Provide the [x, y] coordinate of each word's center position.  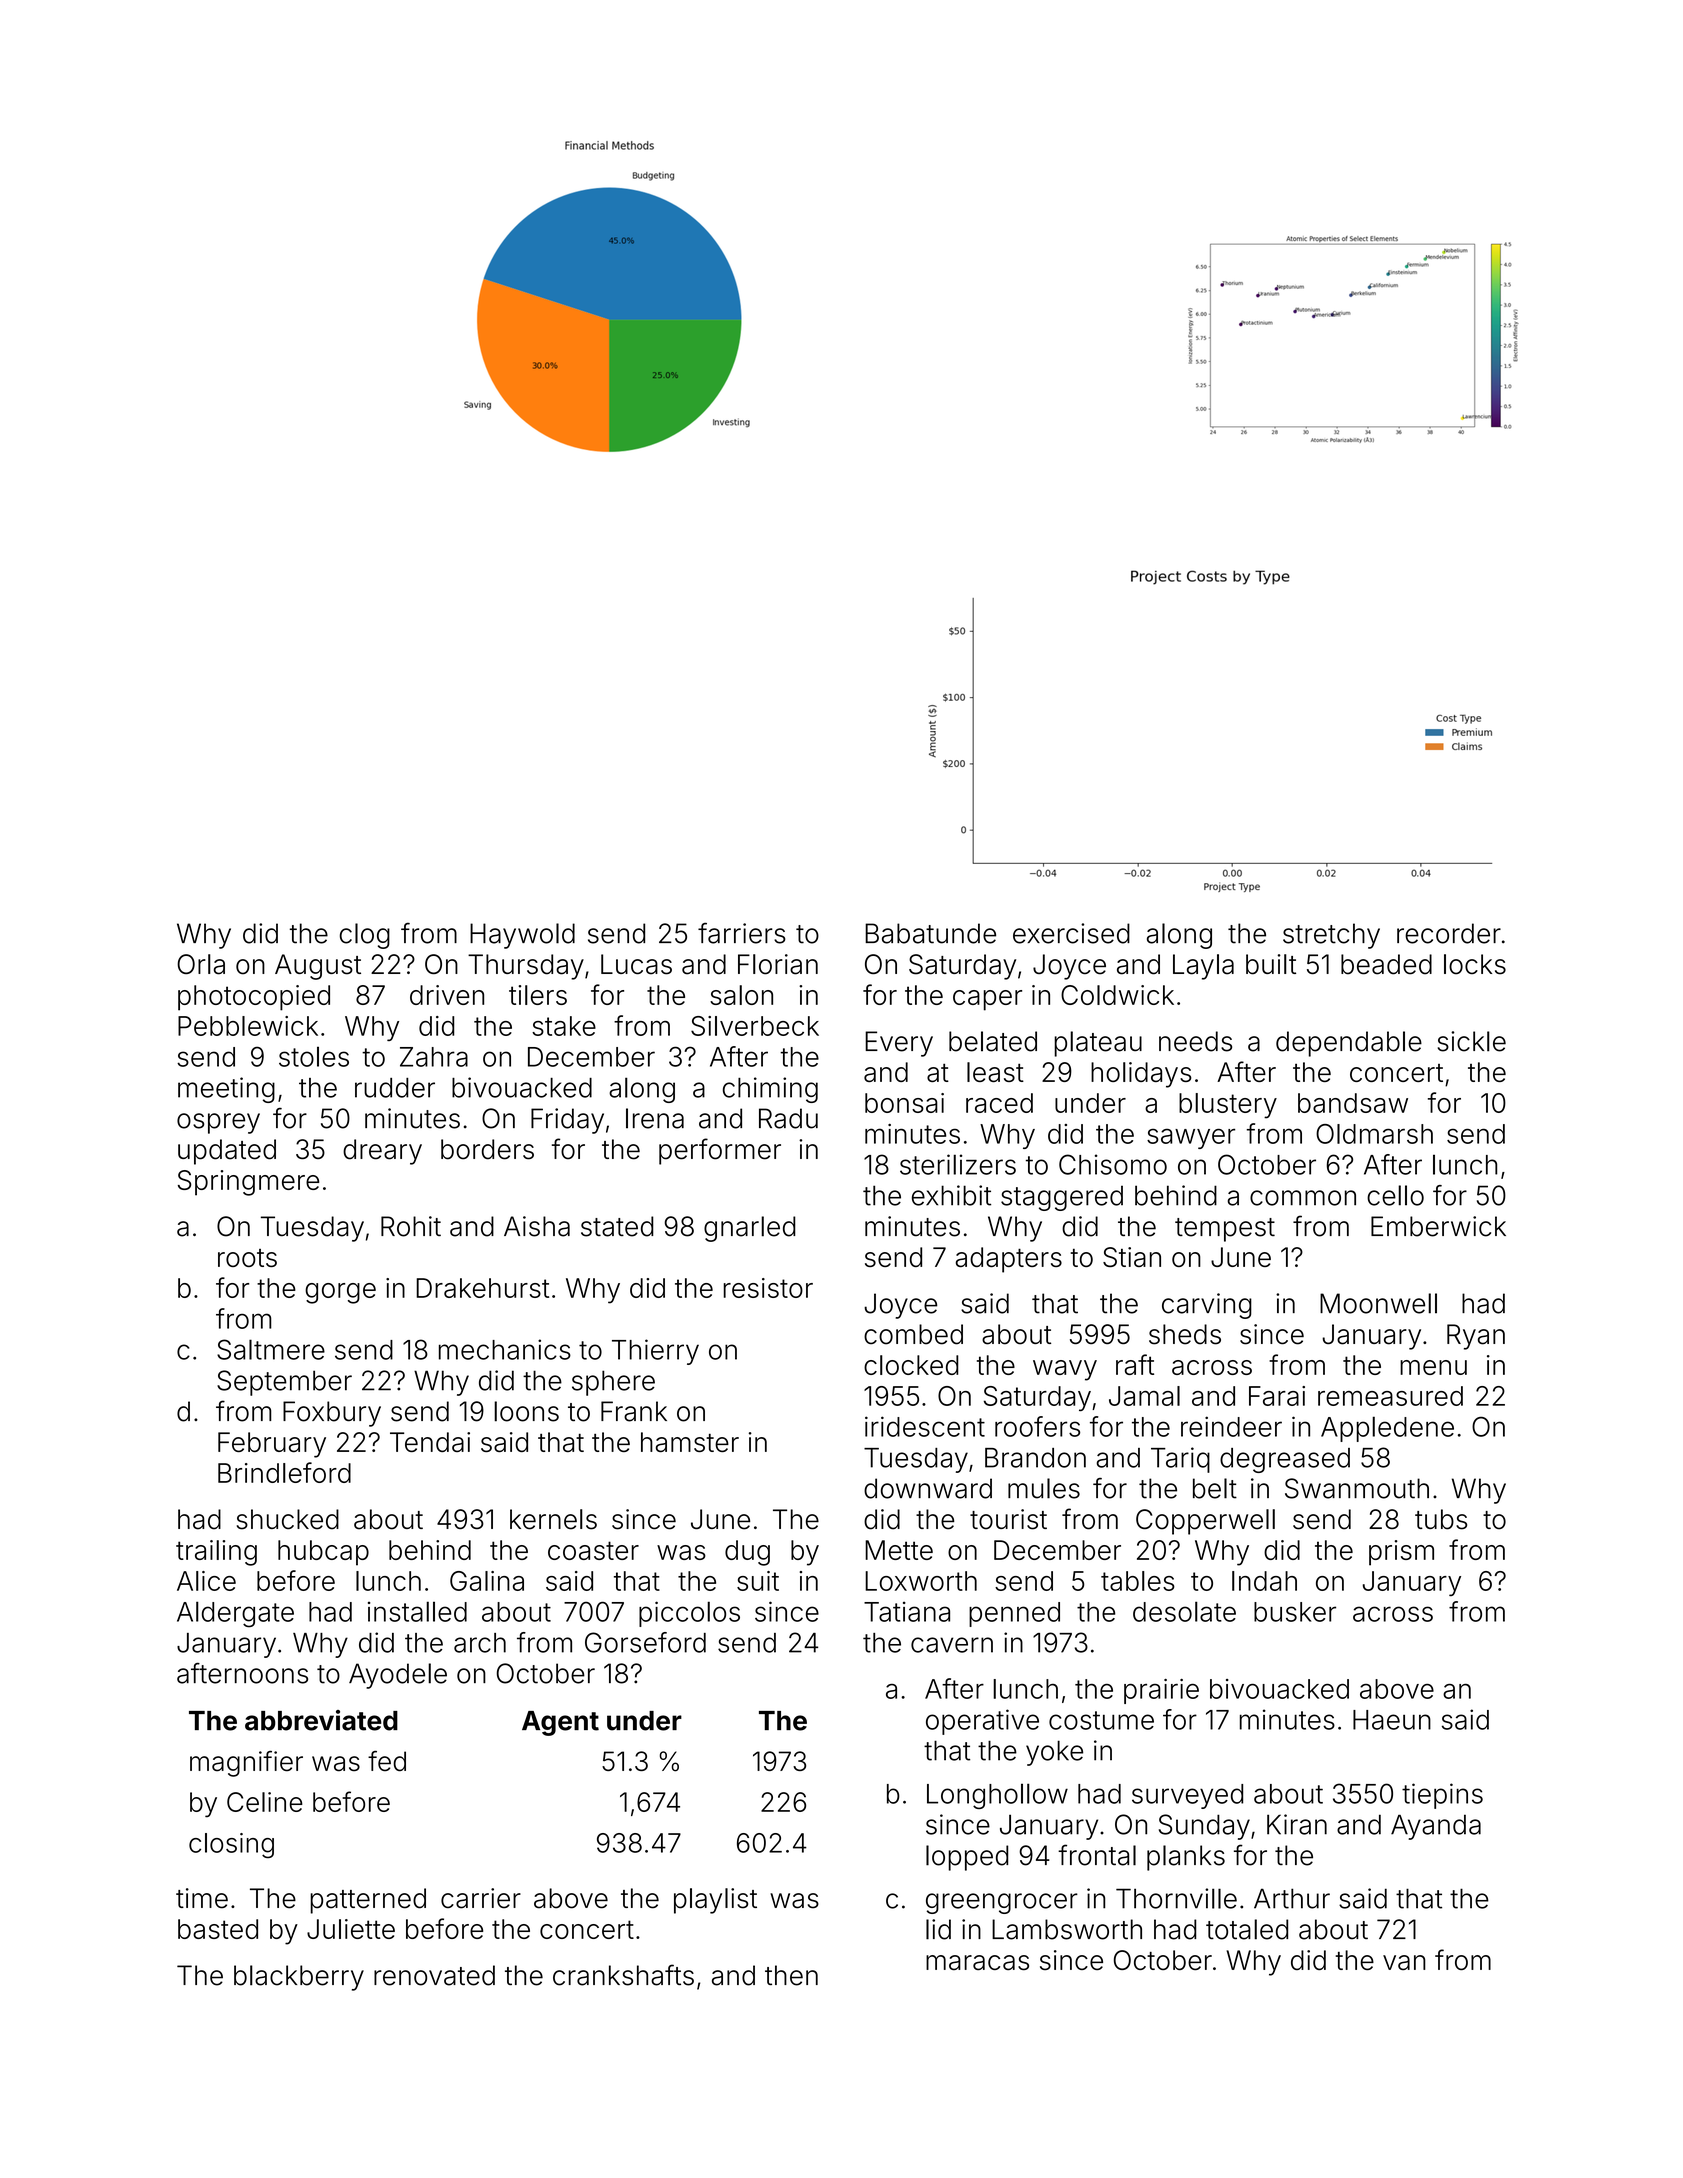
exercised [1071, 933]
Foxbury [332, 1414]
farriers [742, 933]
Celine [265, 1802]
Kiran [1297, 1824]
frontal [1097, 1855]
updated [227, 1152]
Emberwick [1438, 1226]
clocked [911, 1365]
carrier [481, 1898]
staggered [1062, 1198]
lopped [967, 1858]
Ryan [1476, 1337]
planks [1186, 1858]
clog [365, 936]
